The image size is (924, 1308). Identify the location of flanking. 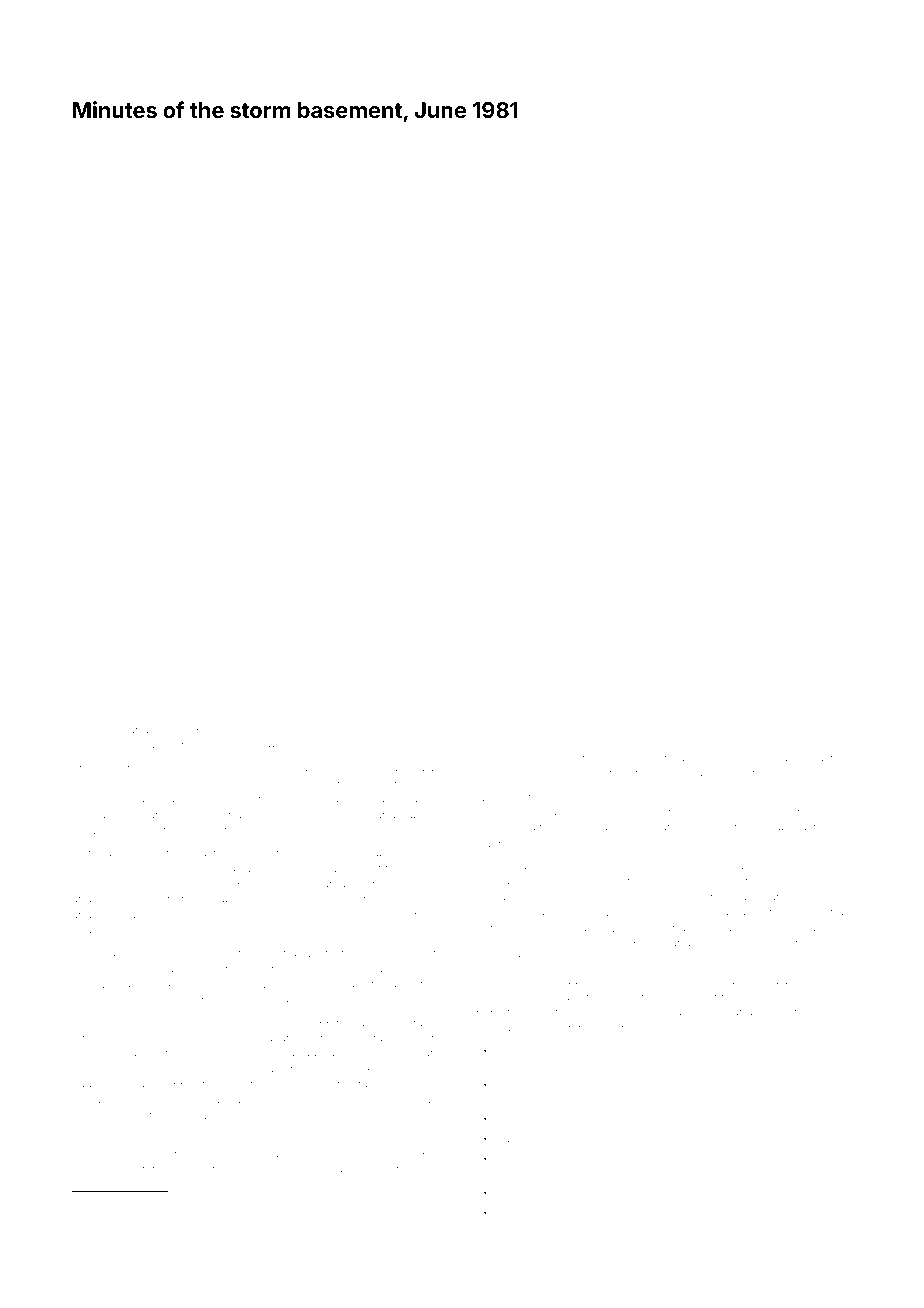
(236, 1228).
